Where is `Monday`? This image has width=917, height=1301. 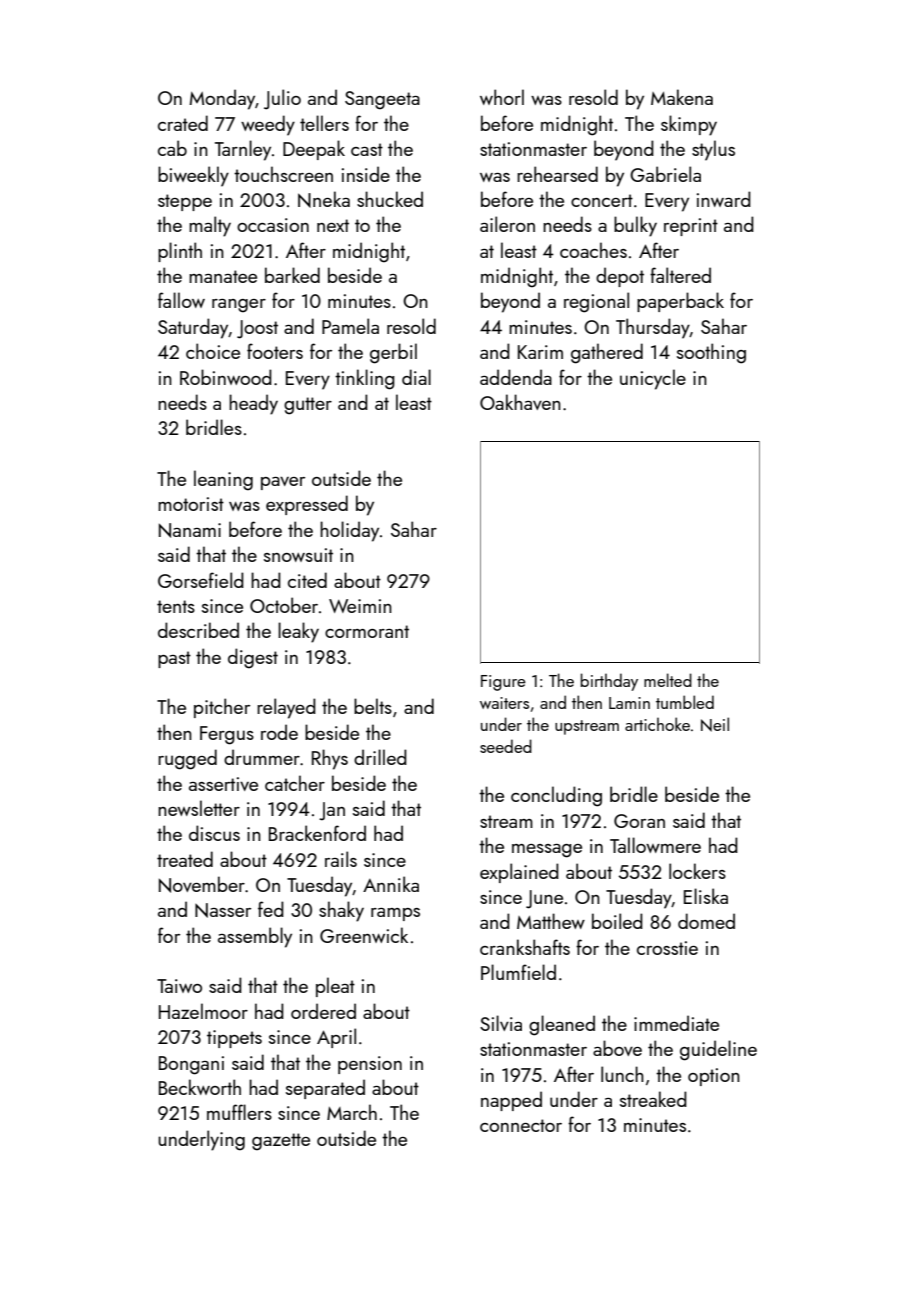
Monday is located at coordinates (222, 99).
